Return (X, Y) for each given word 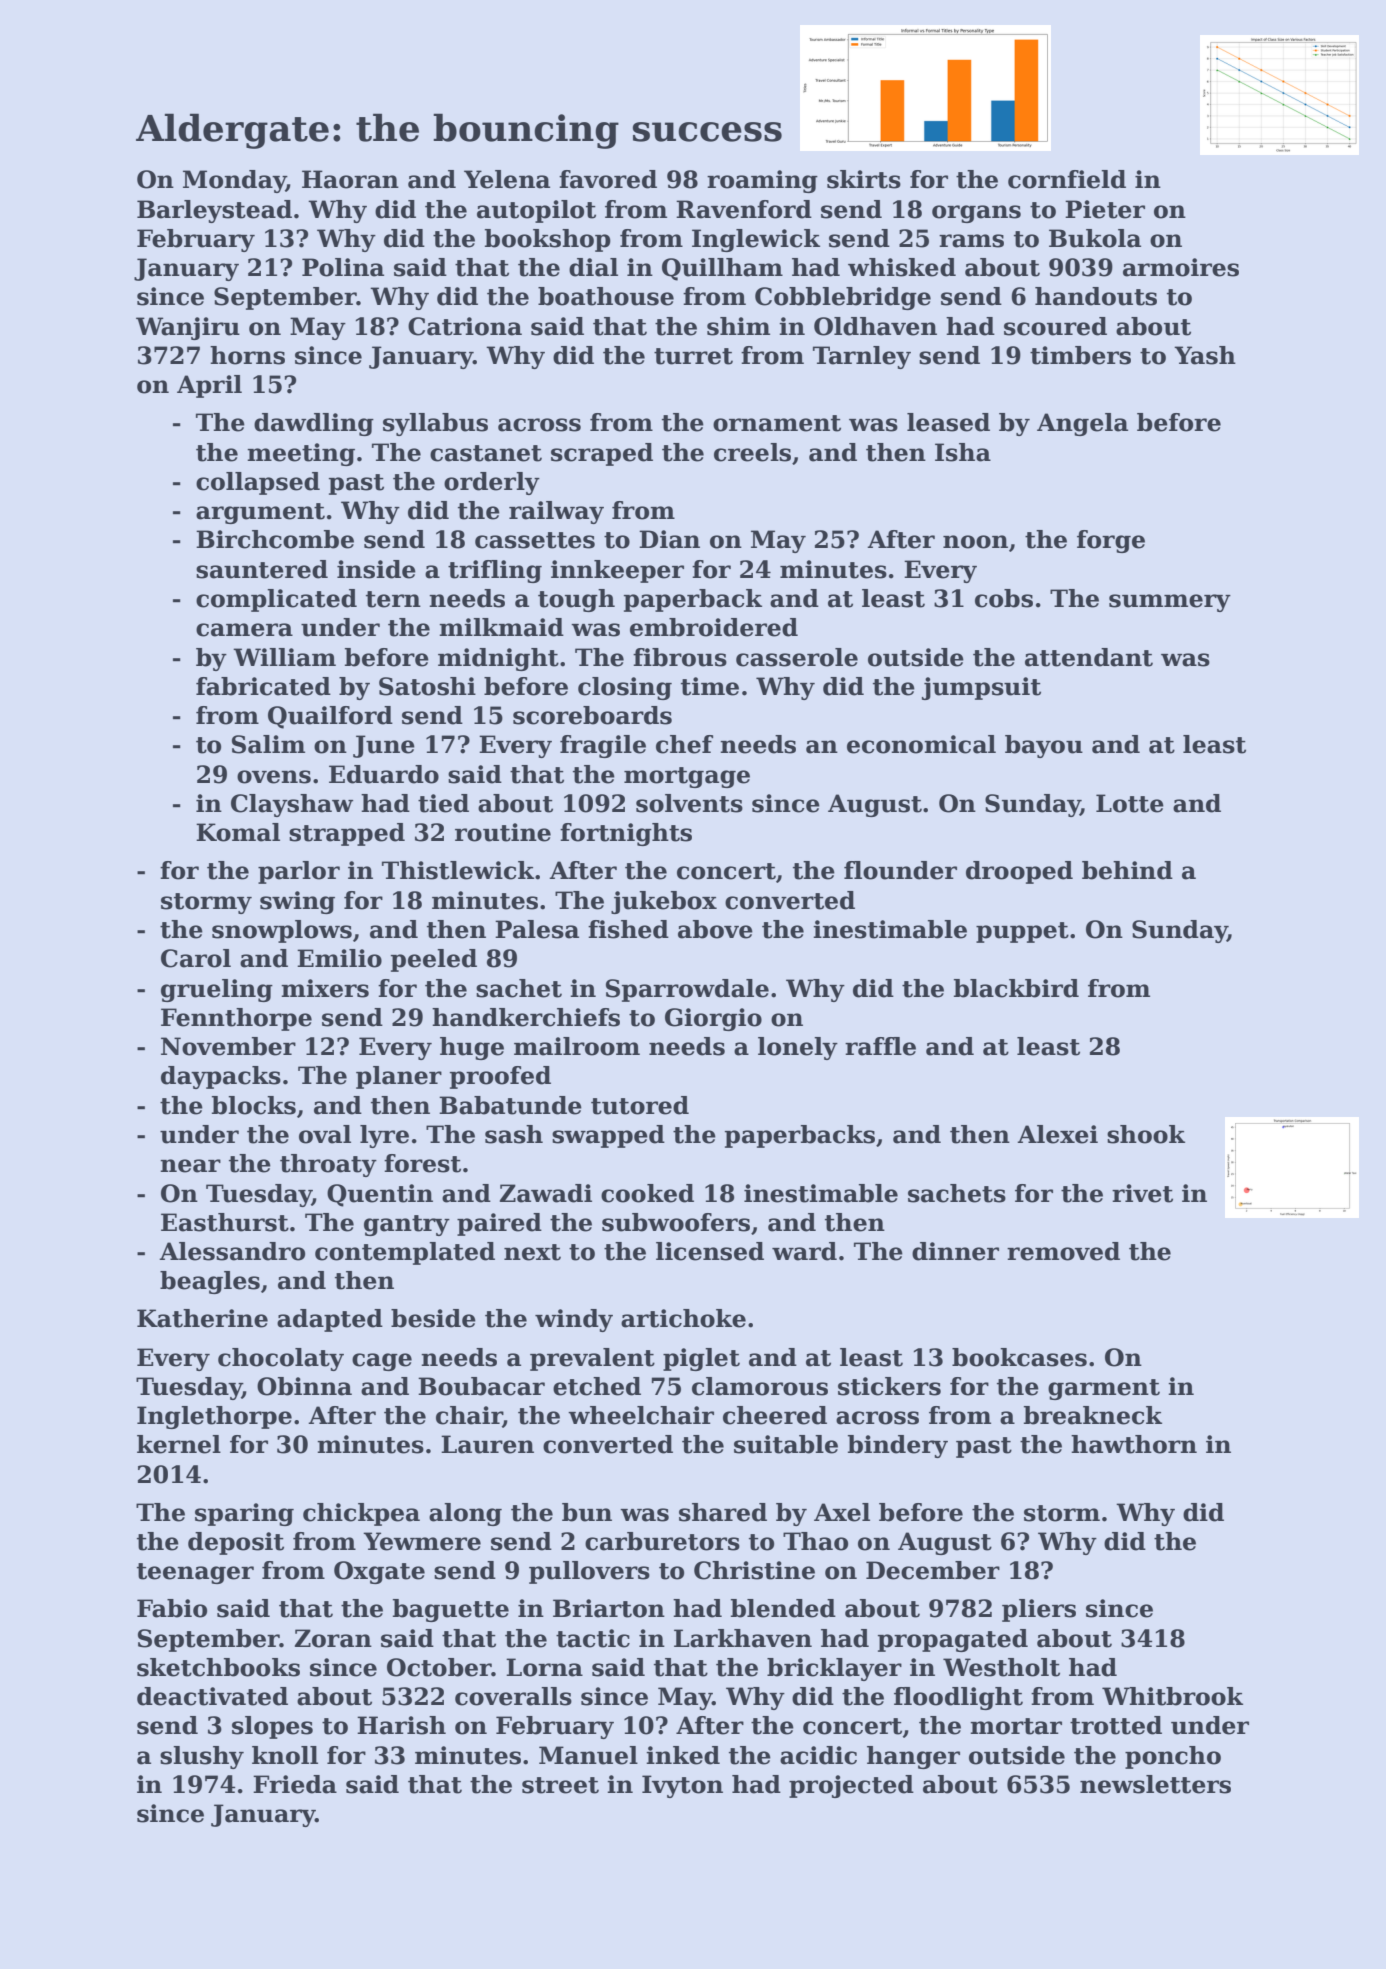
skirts (864, 179)
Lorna (544, 1667)
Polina (343, 267)
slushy (202, 1757)
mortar (1016, 1726)
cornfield (1067, 179)
